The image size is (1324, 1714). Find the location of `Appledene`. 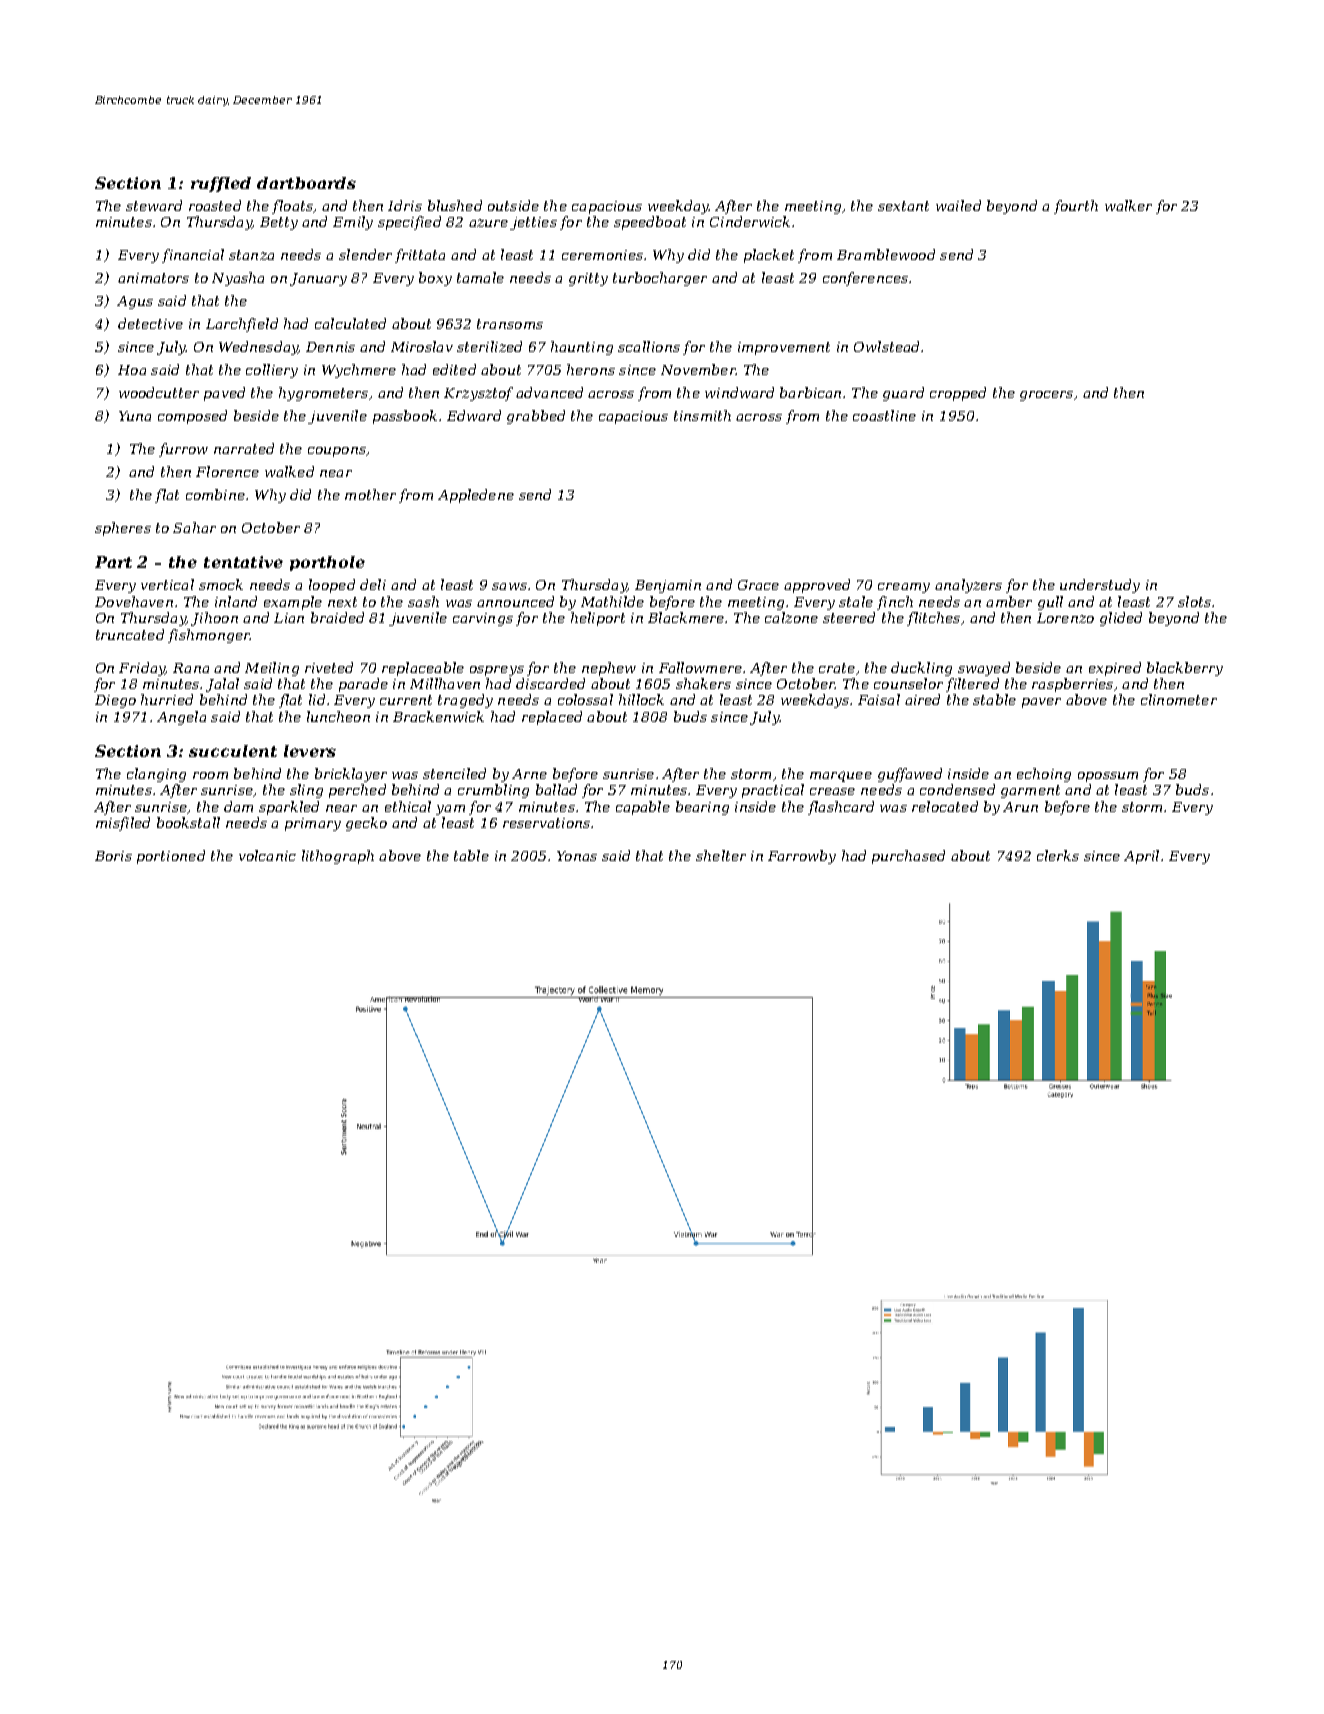

Appledene is located at coordinates (476, 496).
